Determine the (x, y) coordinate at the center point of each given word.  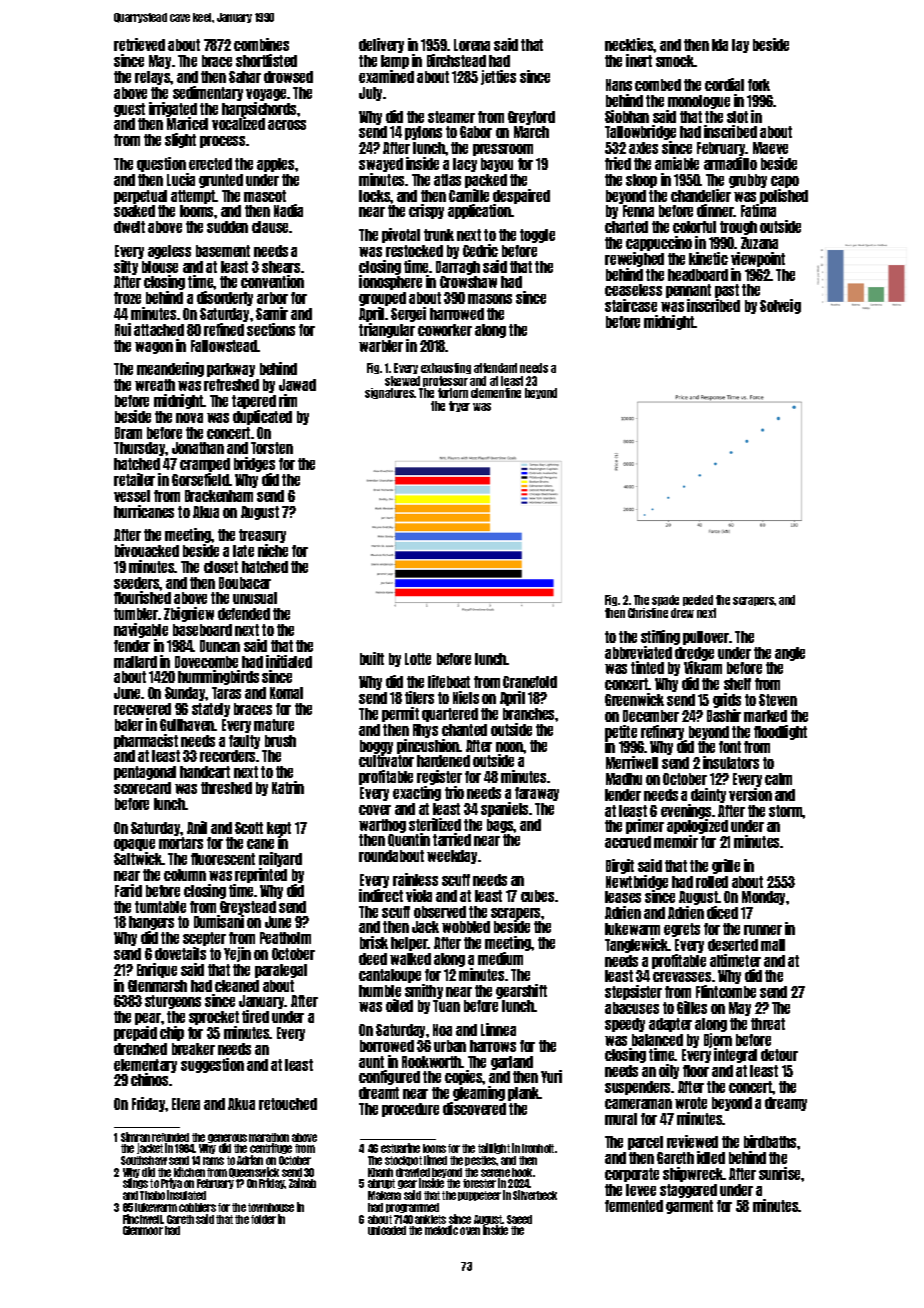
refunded (170, 1137)
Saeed (519, 1219)
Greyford (531, 118)
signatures (390, 393)
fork (759, 85)
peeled (698, 600)
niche (273, 550)
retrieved (139, 44)
